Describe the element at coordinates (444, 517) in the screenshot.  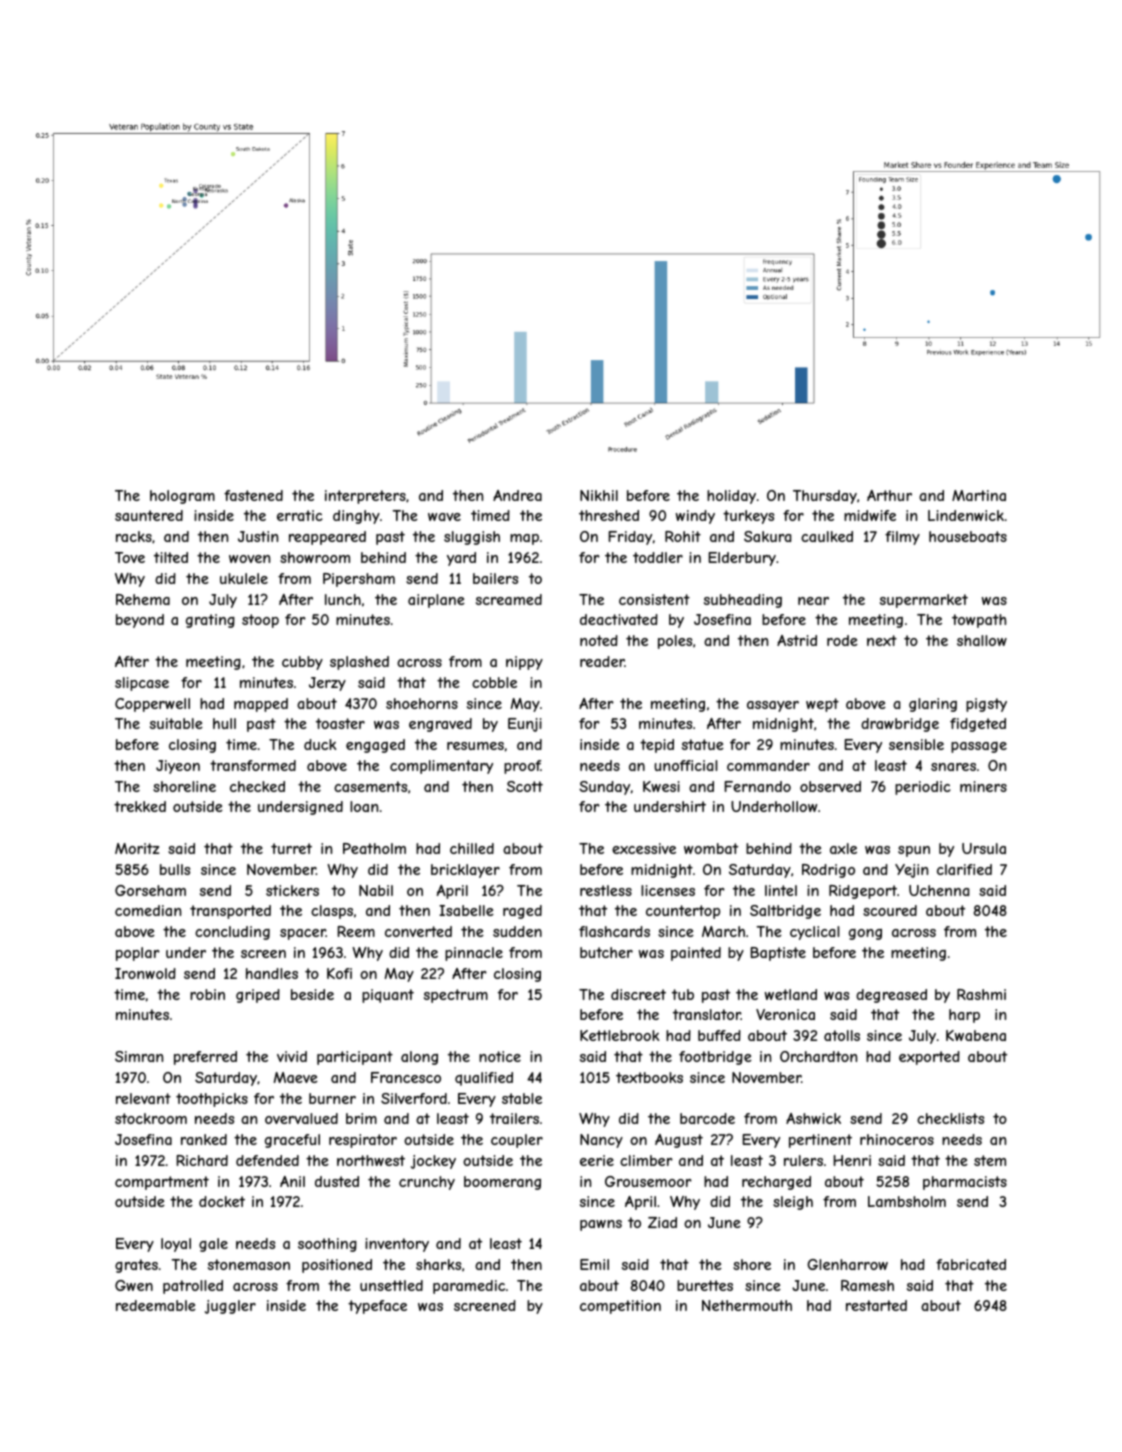
I see `wave` at that location.
